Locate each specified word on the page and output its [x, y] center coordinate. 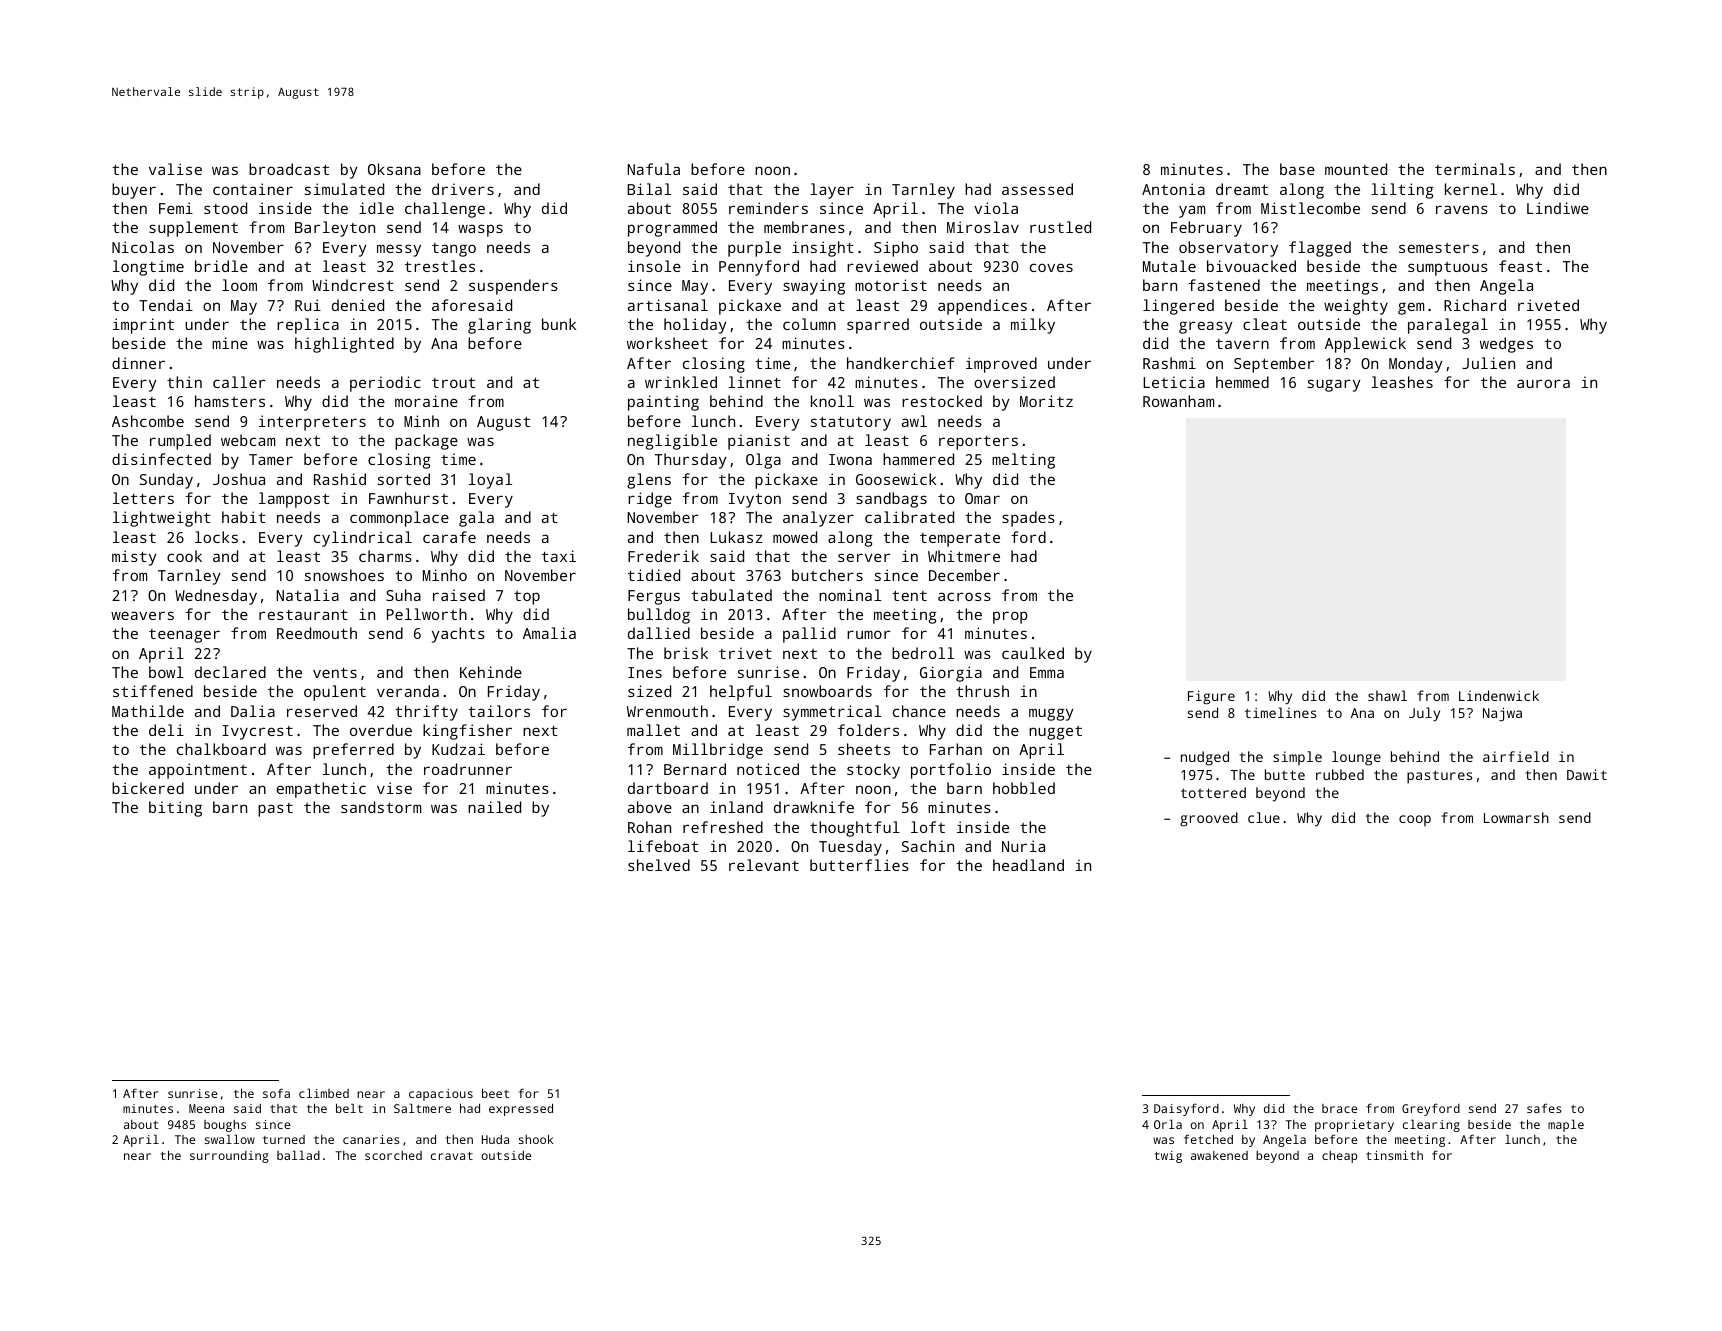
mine [230, 343]
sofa [276, 1093]
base [1297, 169]
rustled [1060, 227]
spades [1028, 519]
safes [1544, 1108]
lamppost [294, 500]
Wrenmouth [667, 711]
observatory [1228, 249]
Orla [1168, 1124]
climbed [324, 1093]
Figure [1211, 698]
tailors [499, 711]
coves [1051, 267]
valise [175, 169]
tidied [654, 575]
